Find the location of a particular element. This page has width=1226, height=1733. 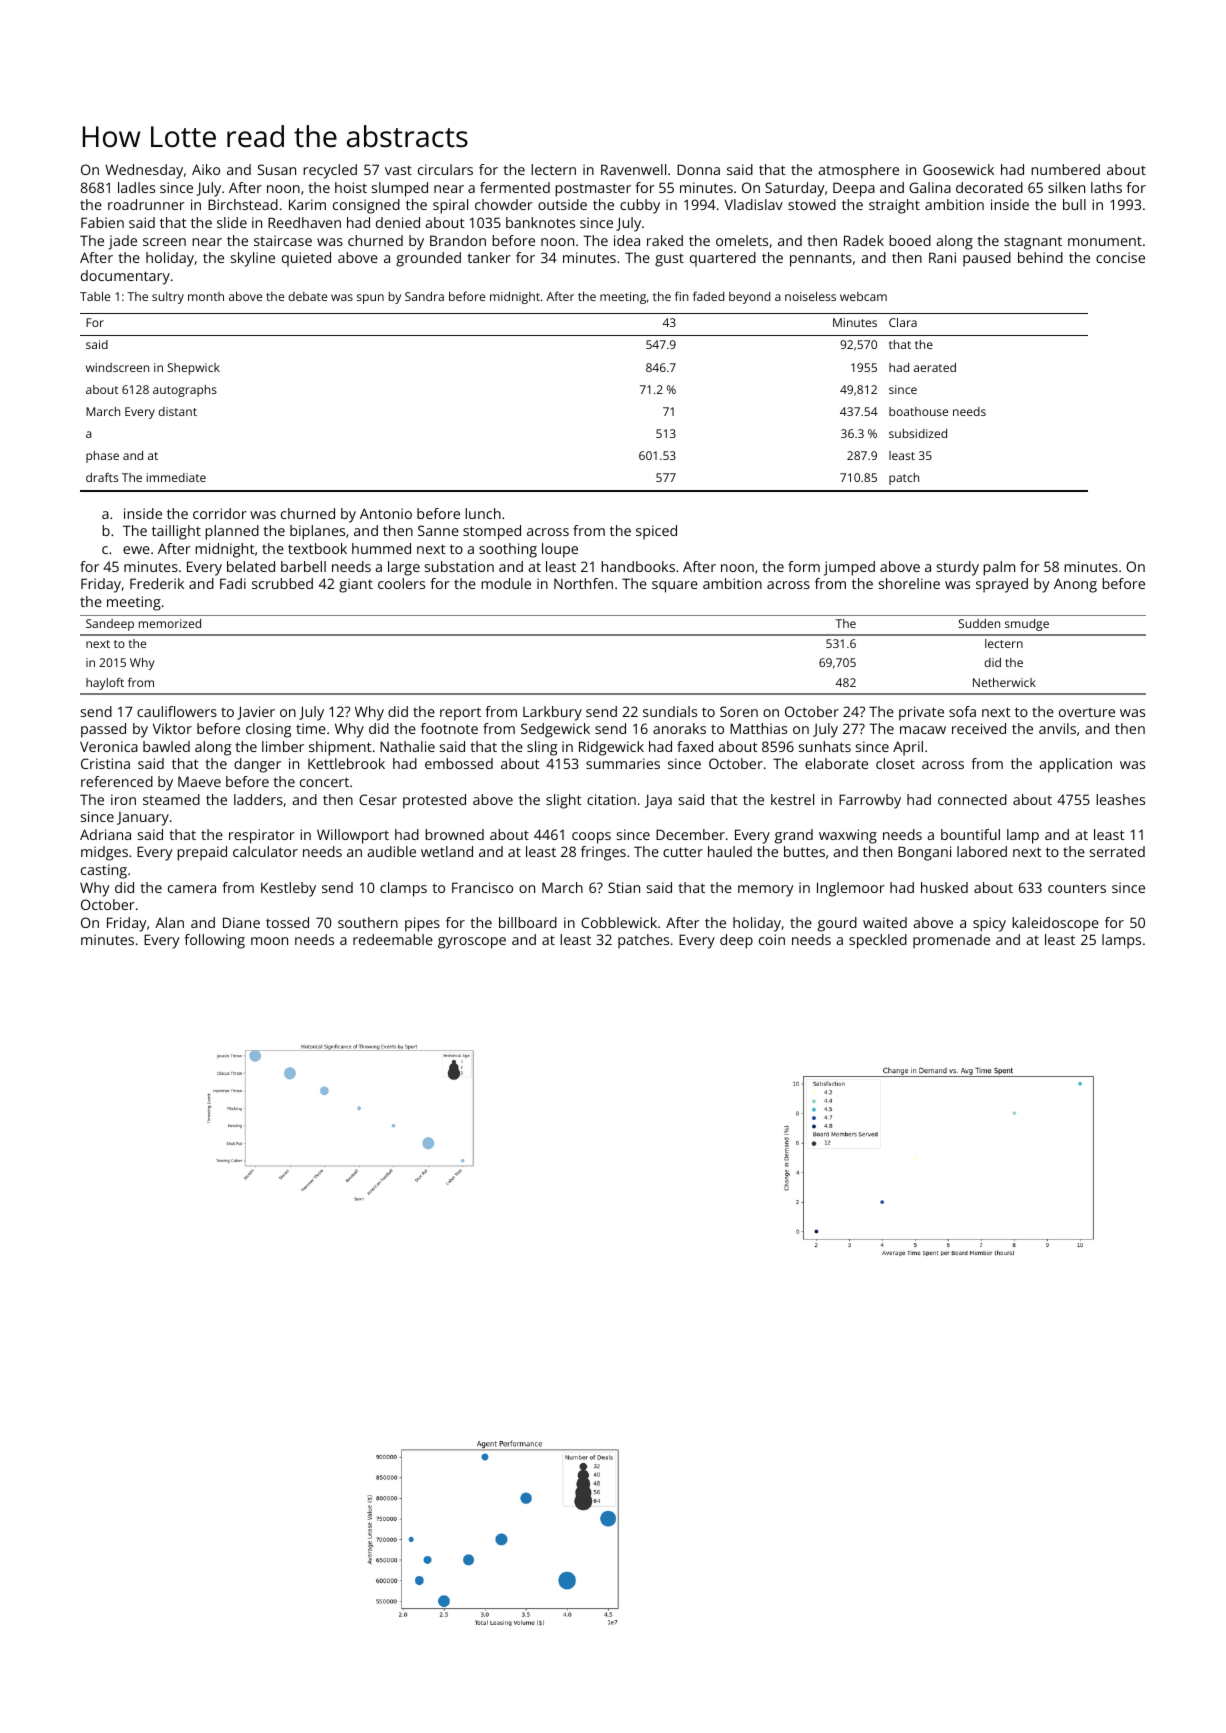

Matthias is located at coordinates (758, 728).
